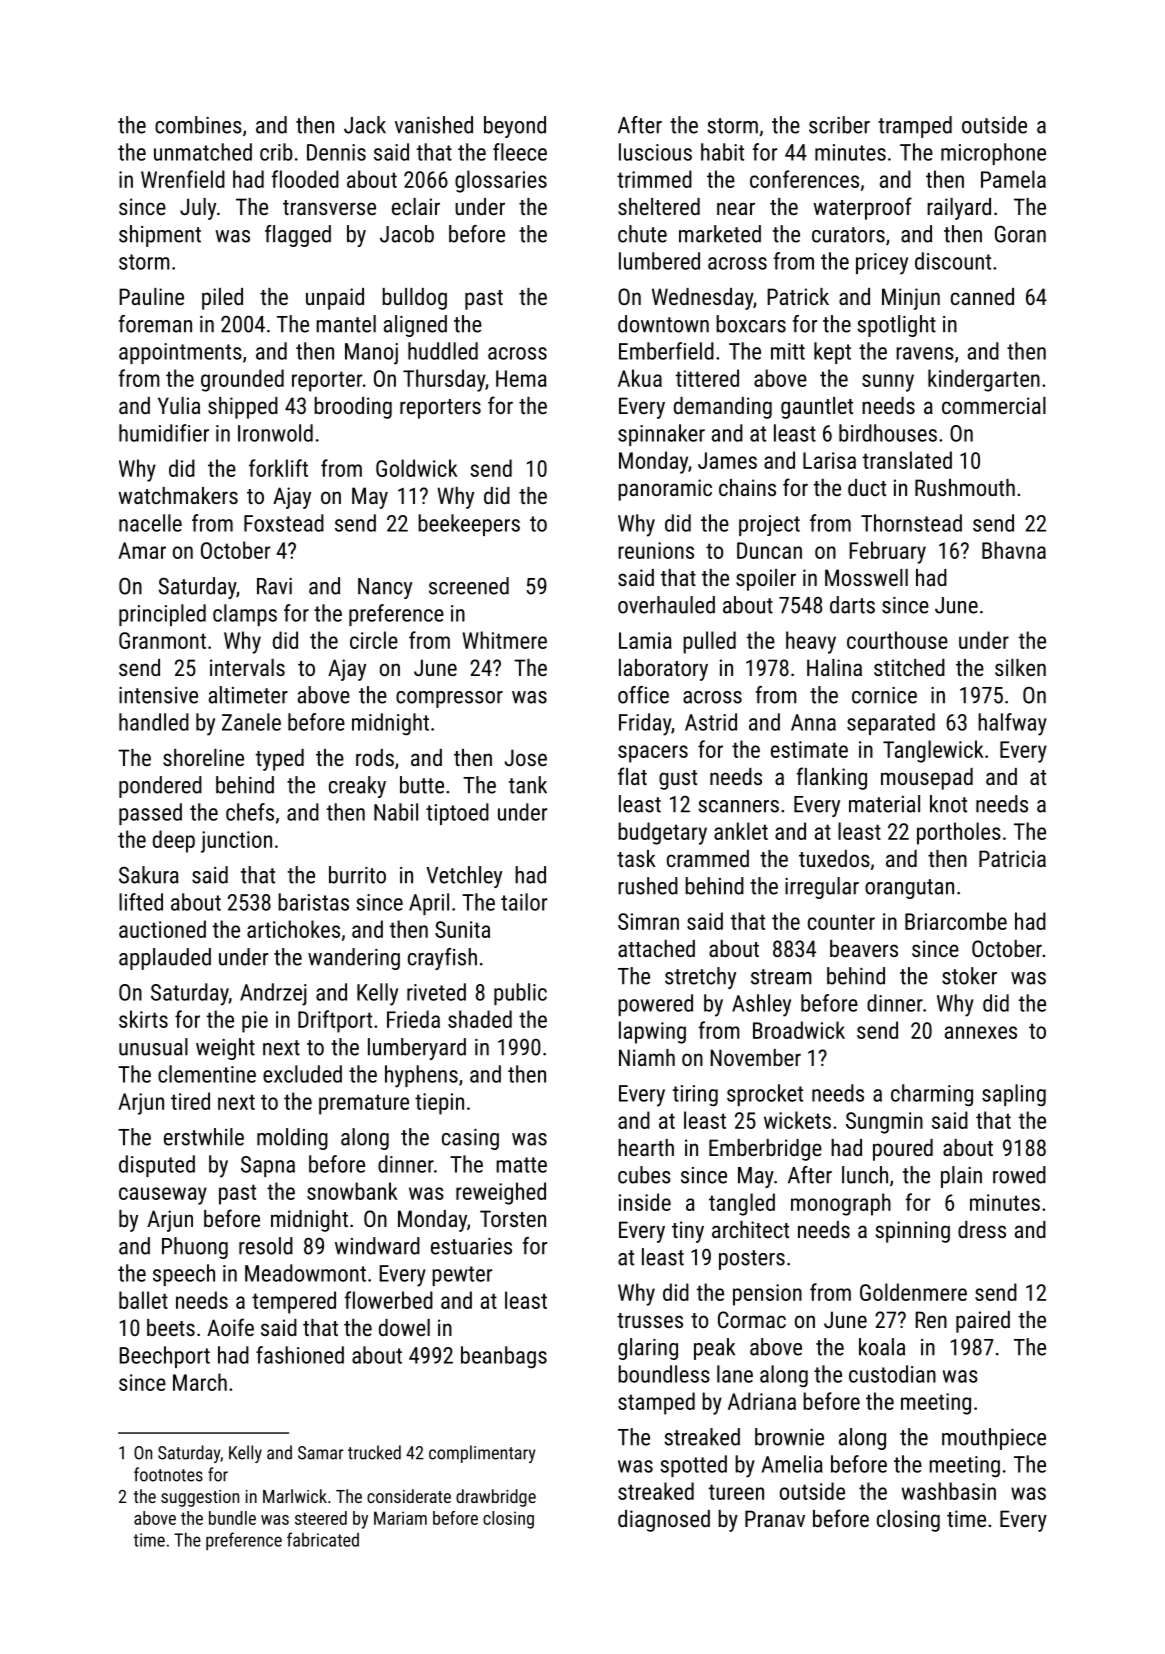  Describe the element at coordinates (661, 435) in the screenshot. I see `spinnaker` at that location.
